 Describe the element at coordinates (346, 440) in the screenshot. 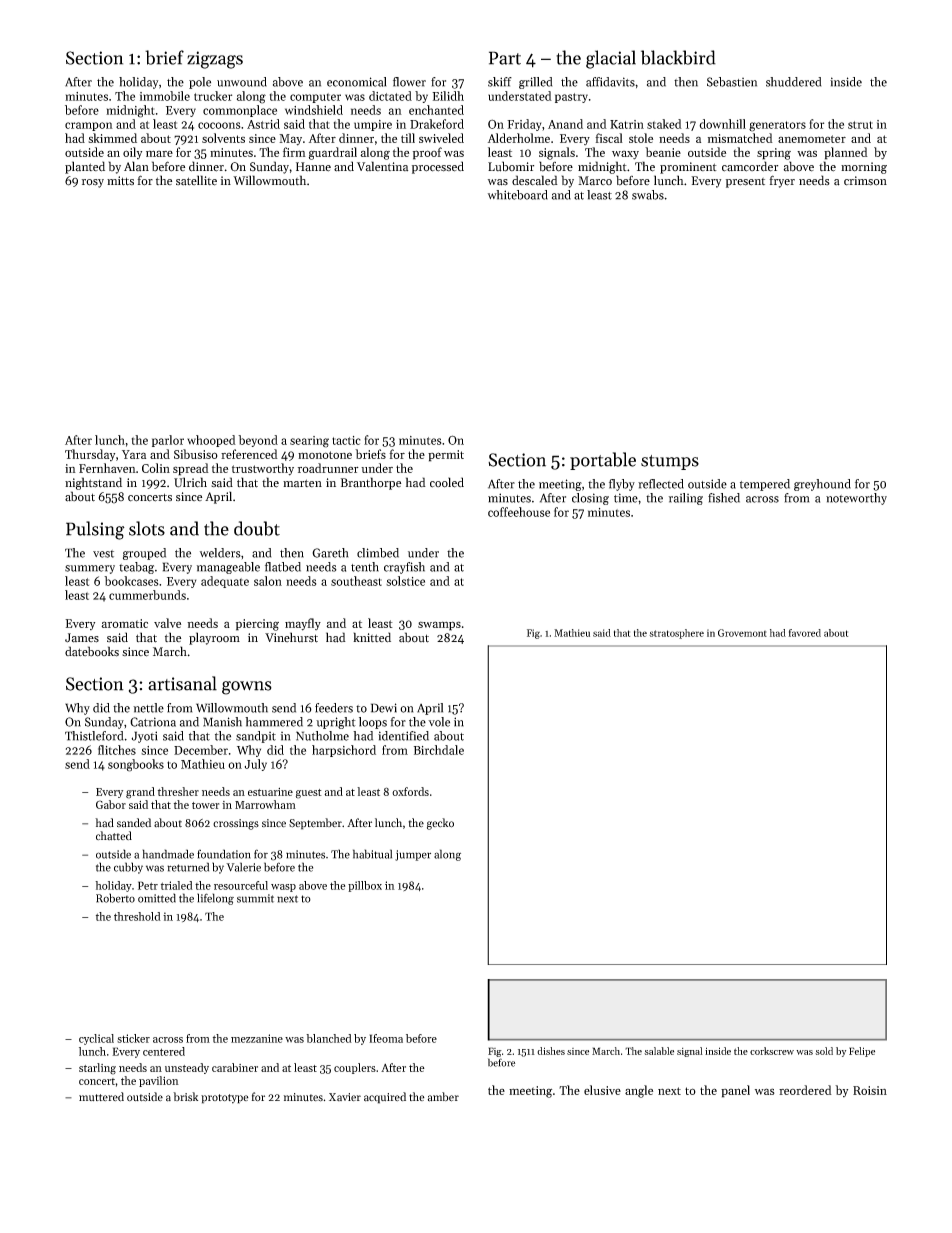

I see `tactic` at that location.
